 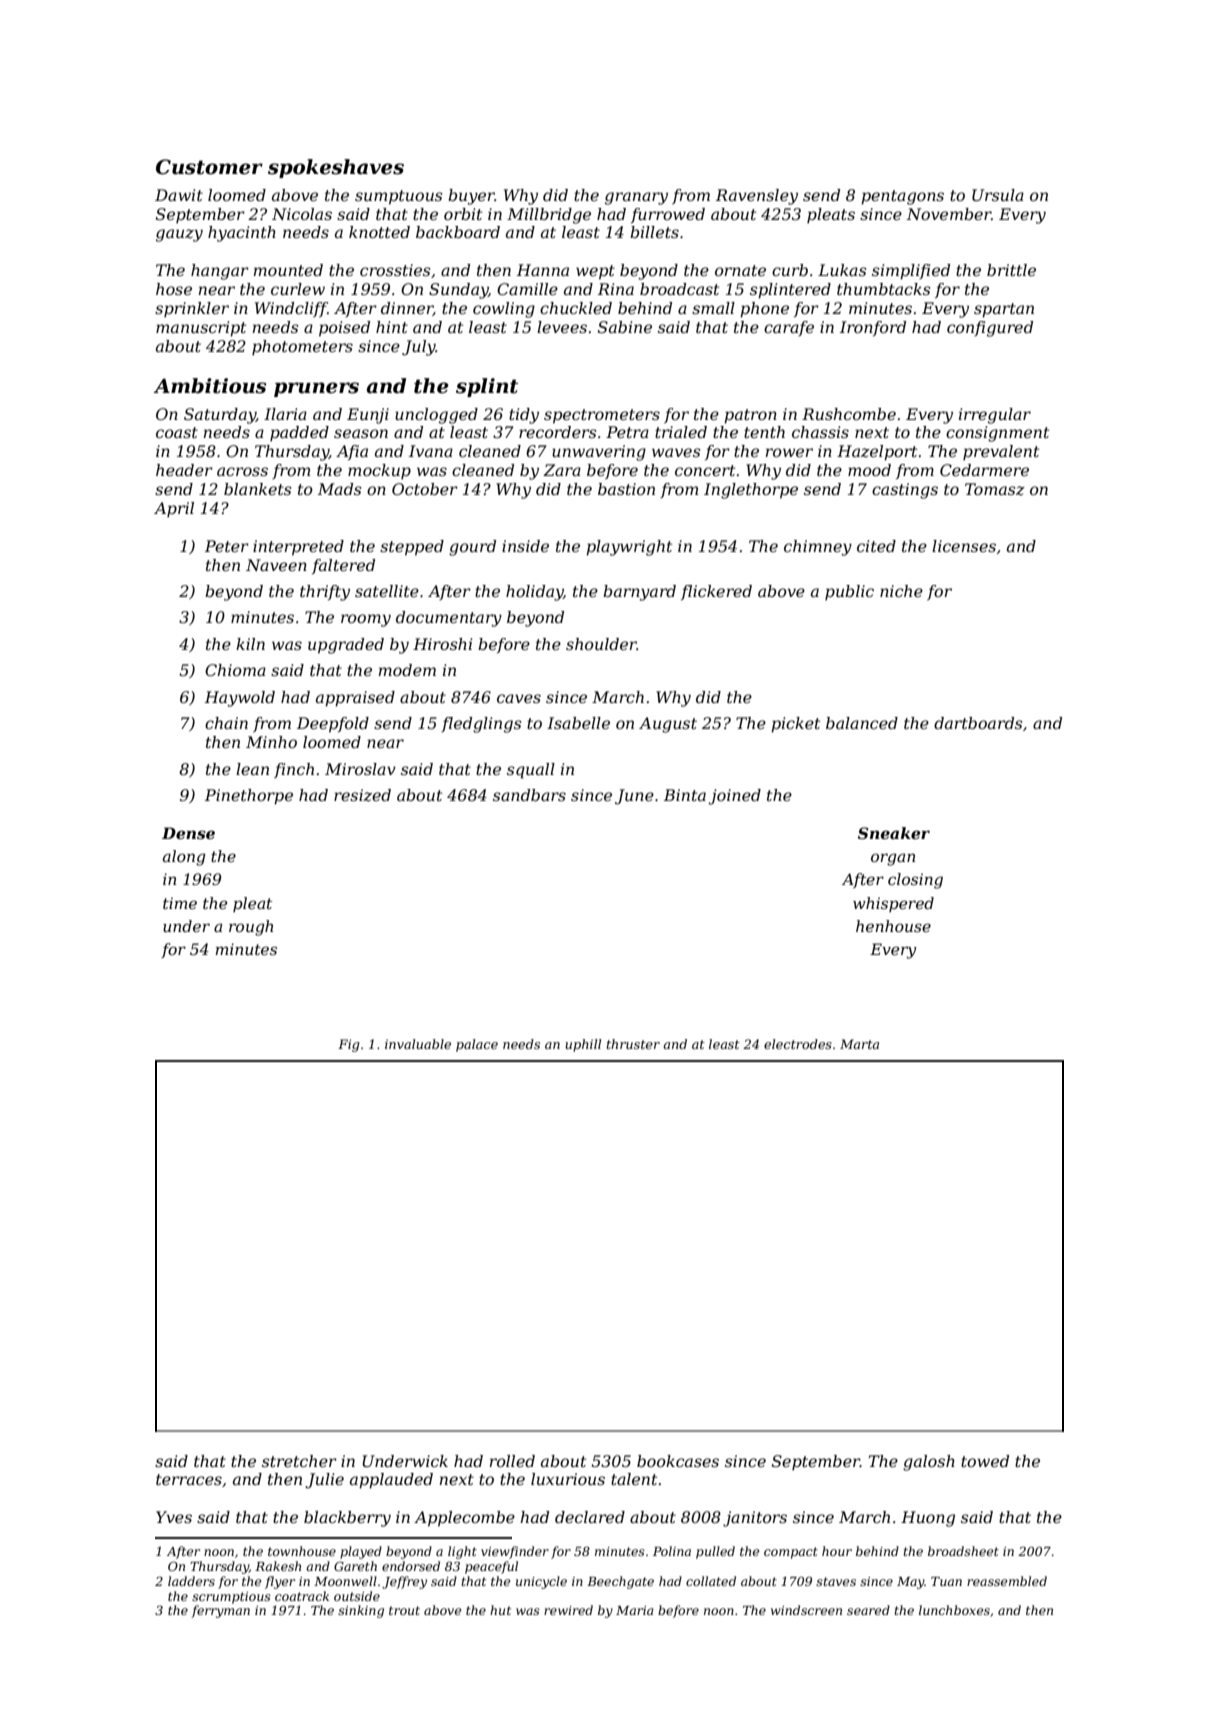 What do you see at coordinates (471, 197) in the screenshot?
I see `buyer` at bounding box center [471, 197].
